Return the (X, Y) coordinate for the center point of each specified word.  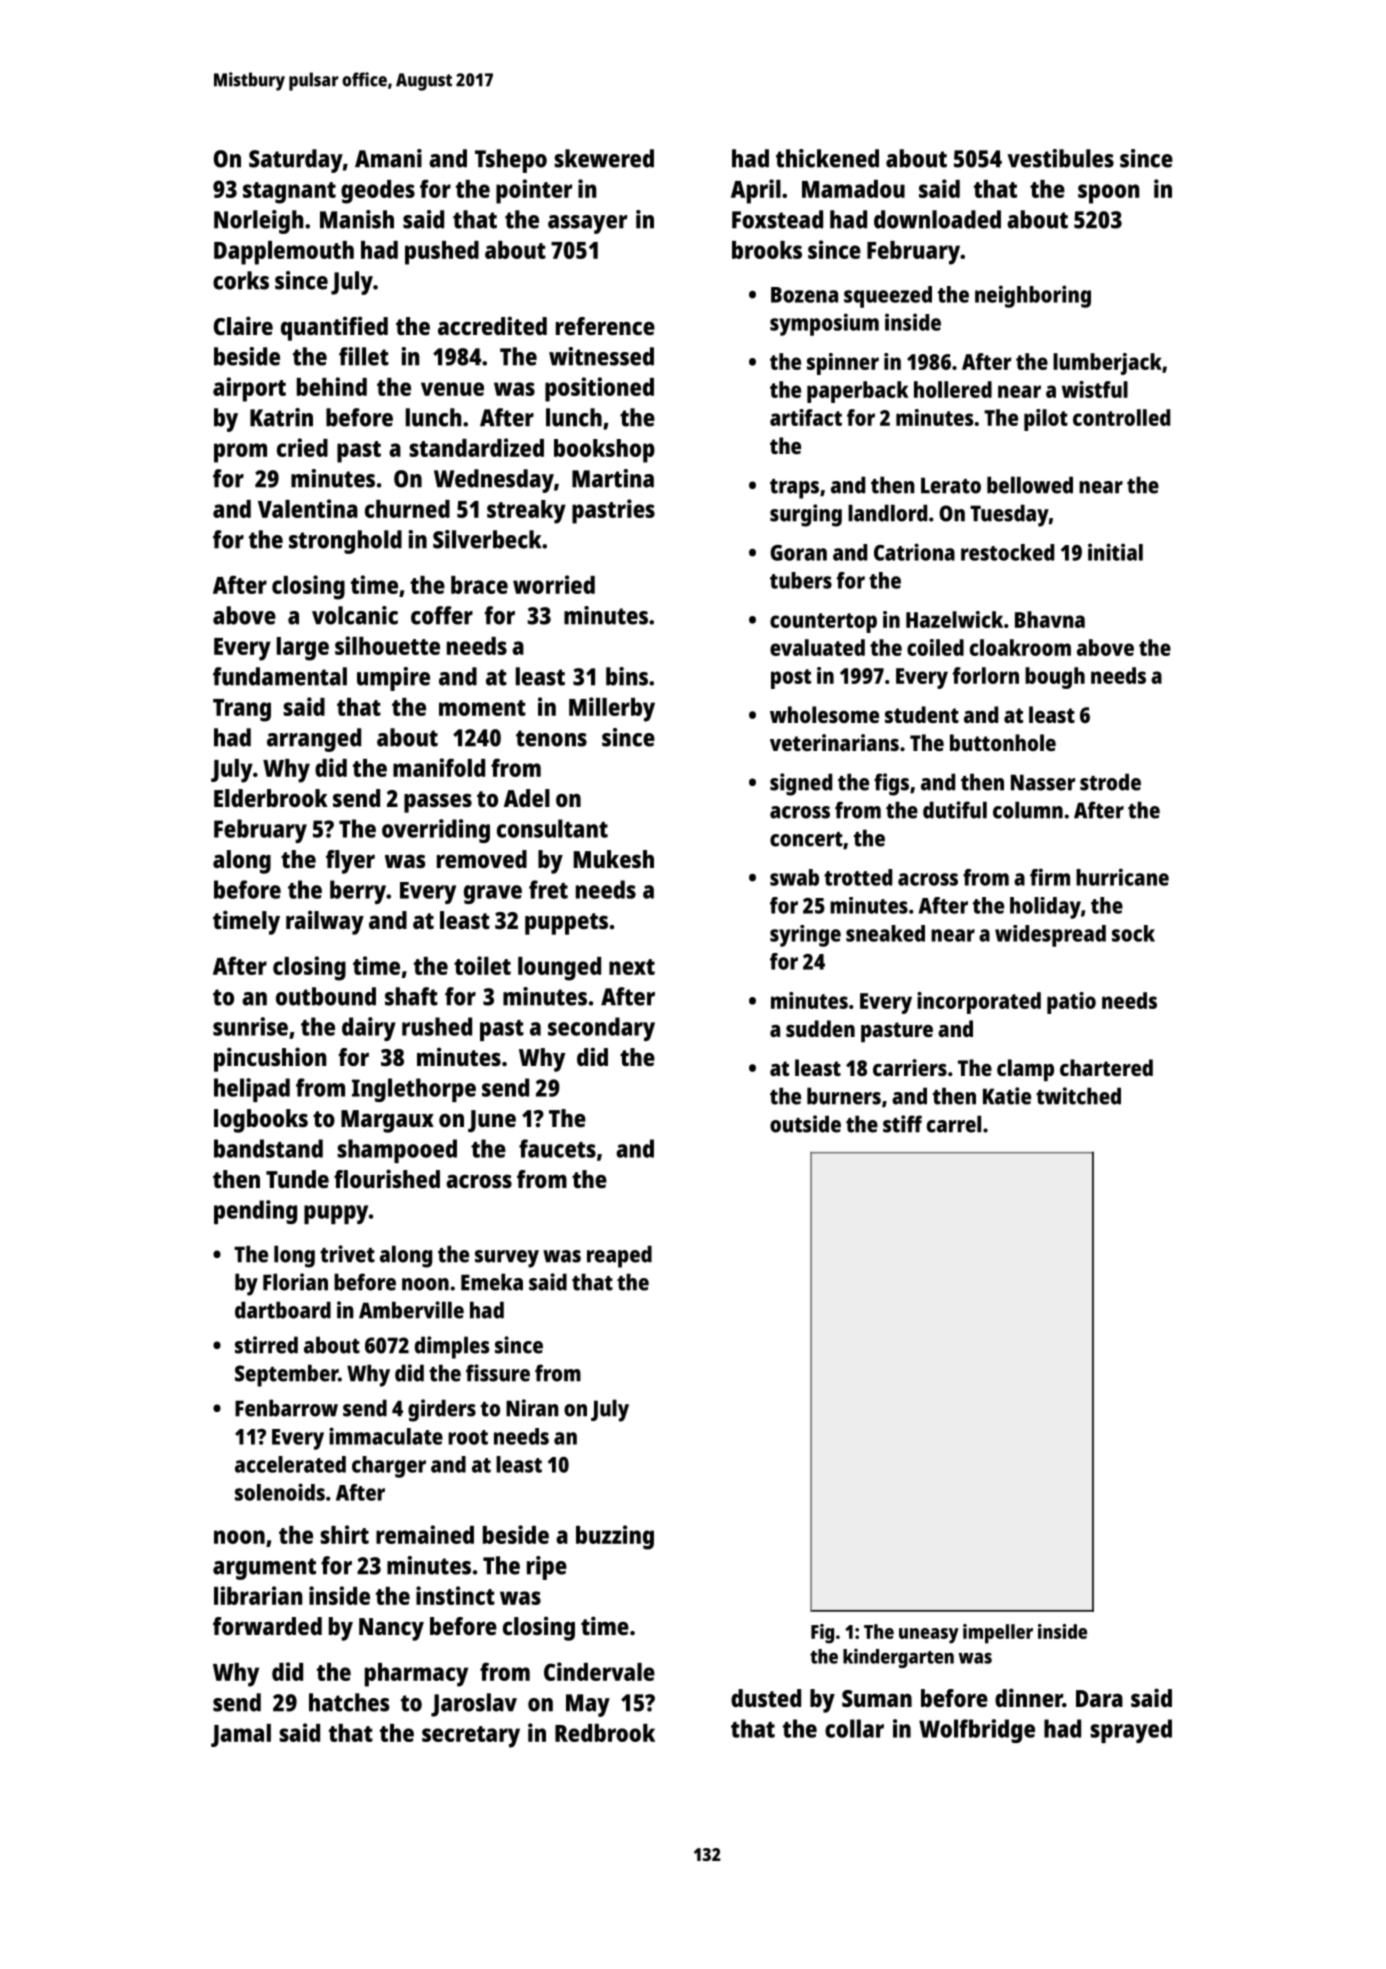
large (303, 649)
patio (1071, 1003)
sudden (820, 1028)
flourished (387, 1178)
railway (325, 922)
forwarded (267, 1626)
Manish (357, 219)
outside (805, 1124)
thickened (827, 158)
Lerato (951, 485)
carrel (954, 1124)
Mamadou (853, 189)
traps (794, 489)
